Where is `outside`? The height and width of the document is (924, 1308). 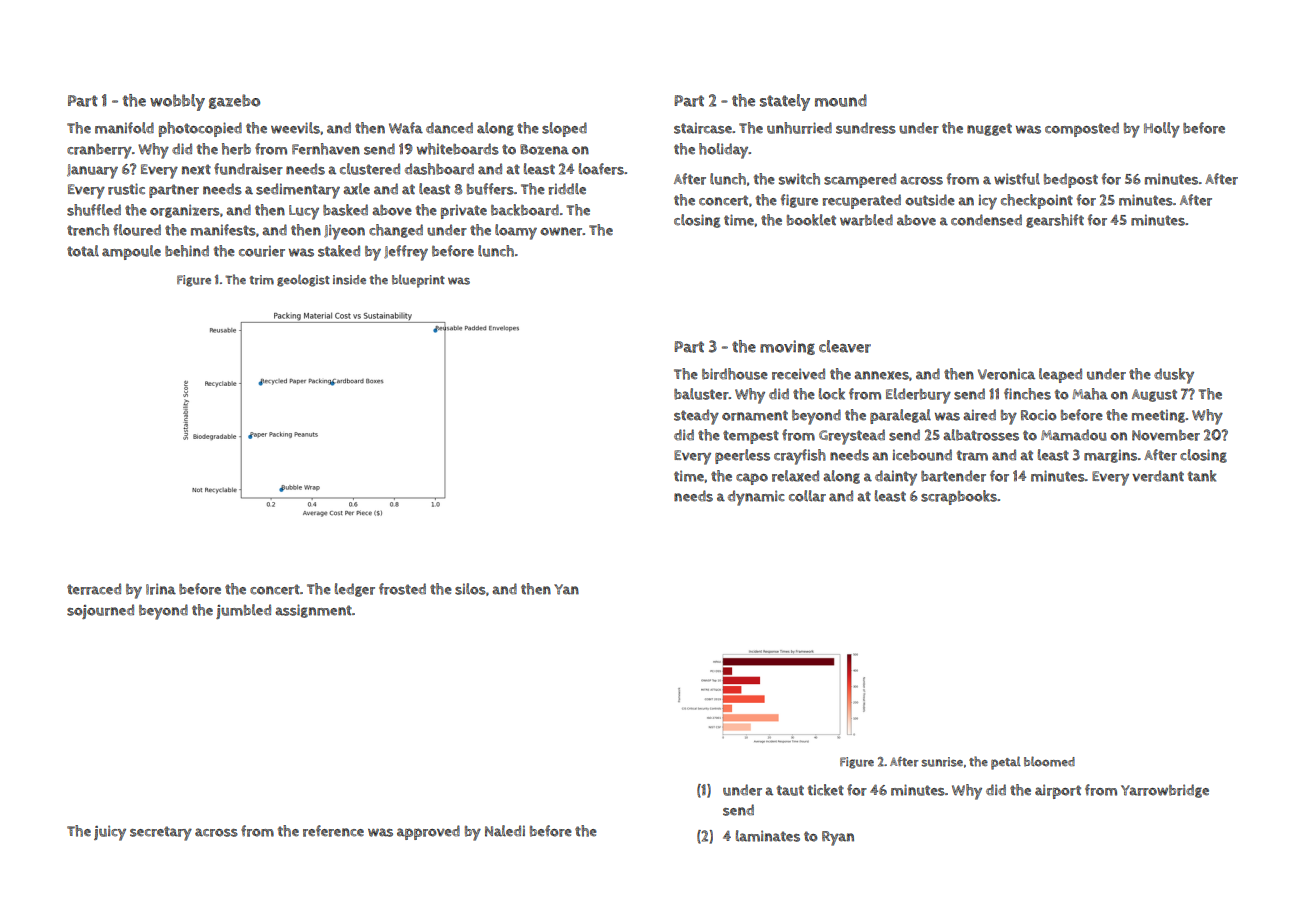 outside is located at coordinates (930, 200).
